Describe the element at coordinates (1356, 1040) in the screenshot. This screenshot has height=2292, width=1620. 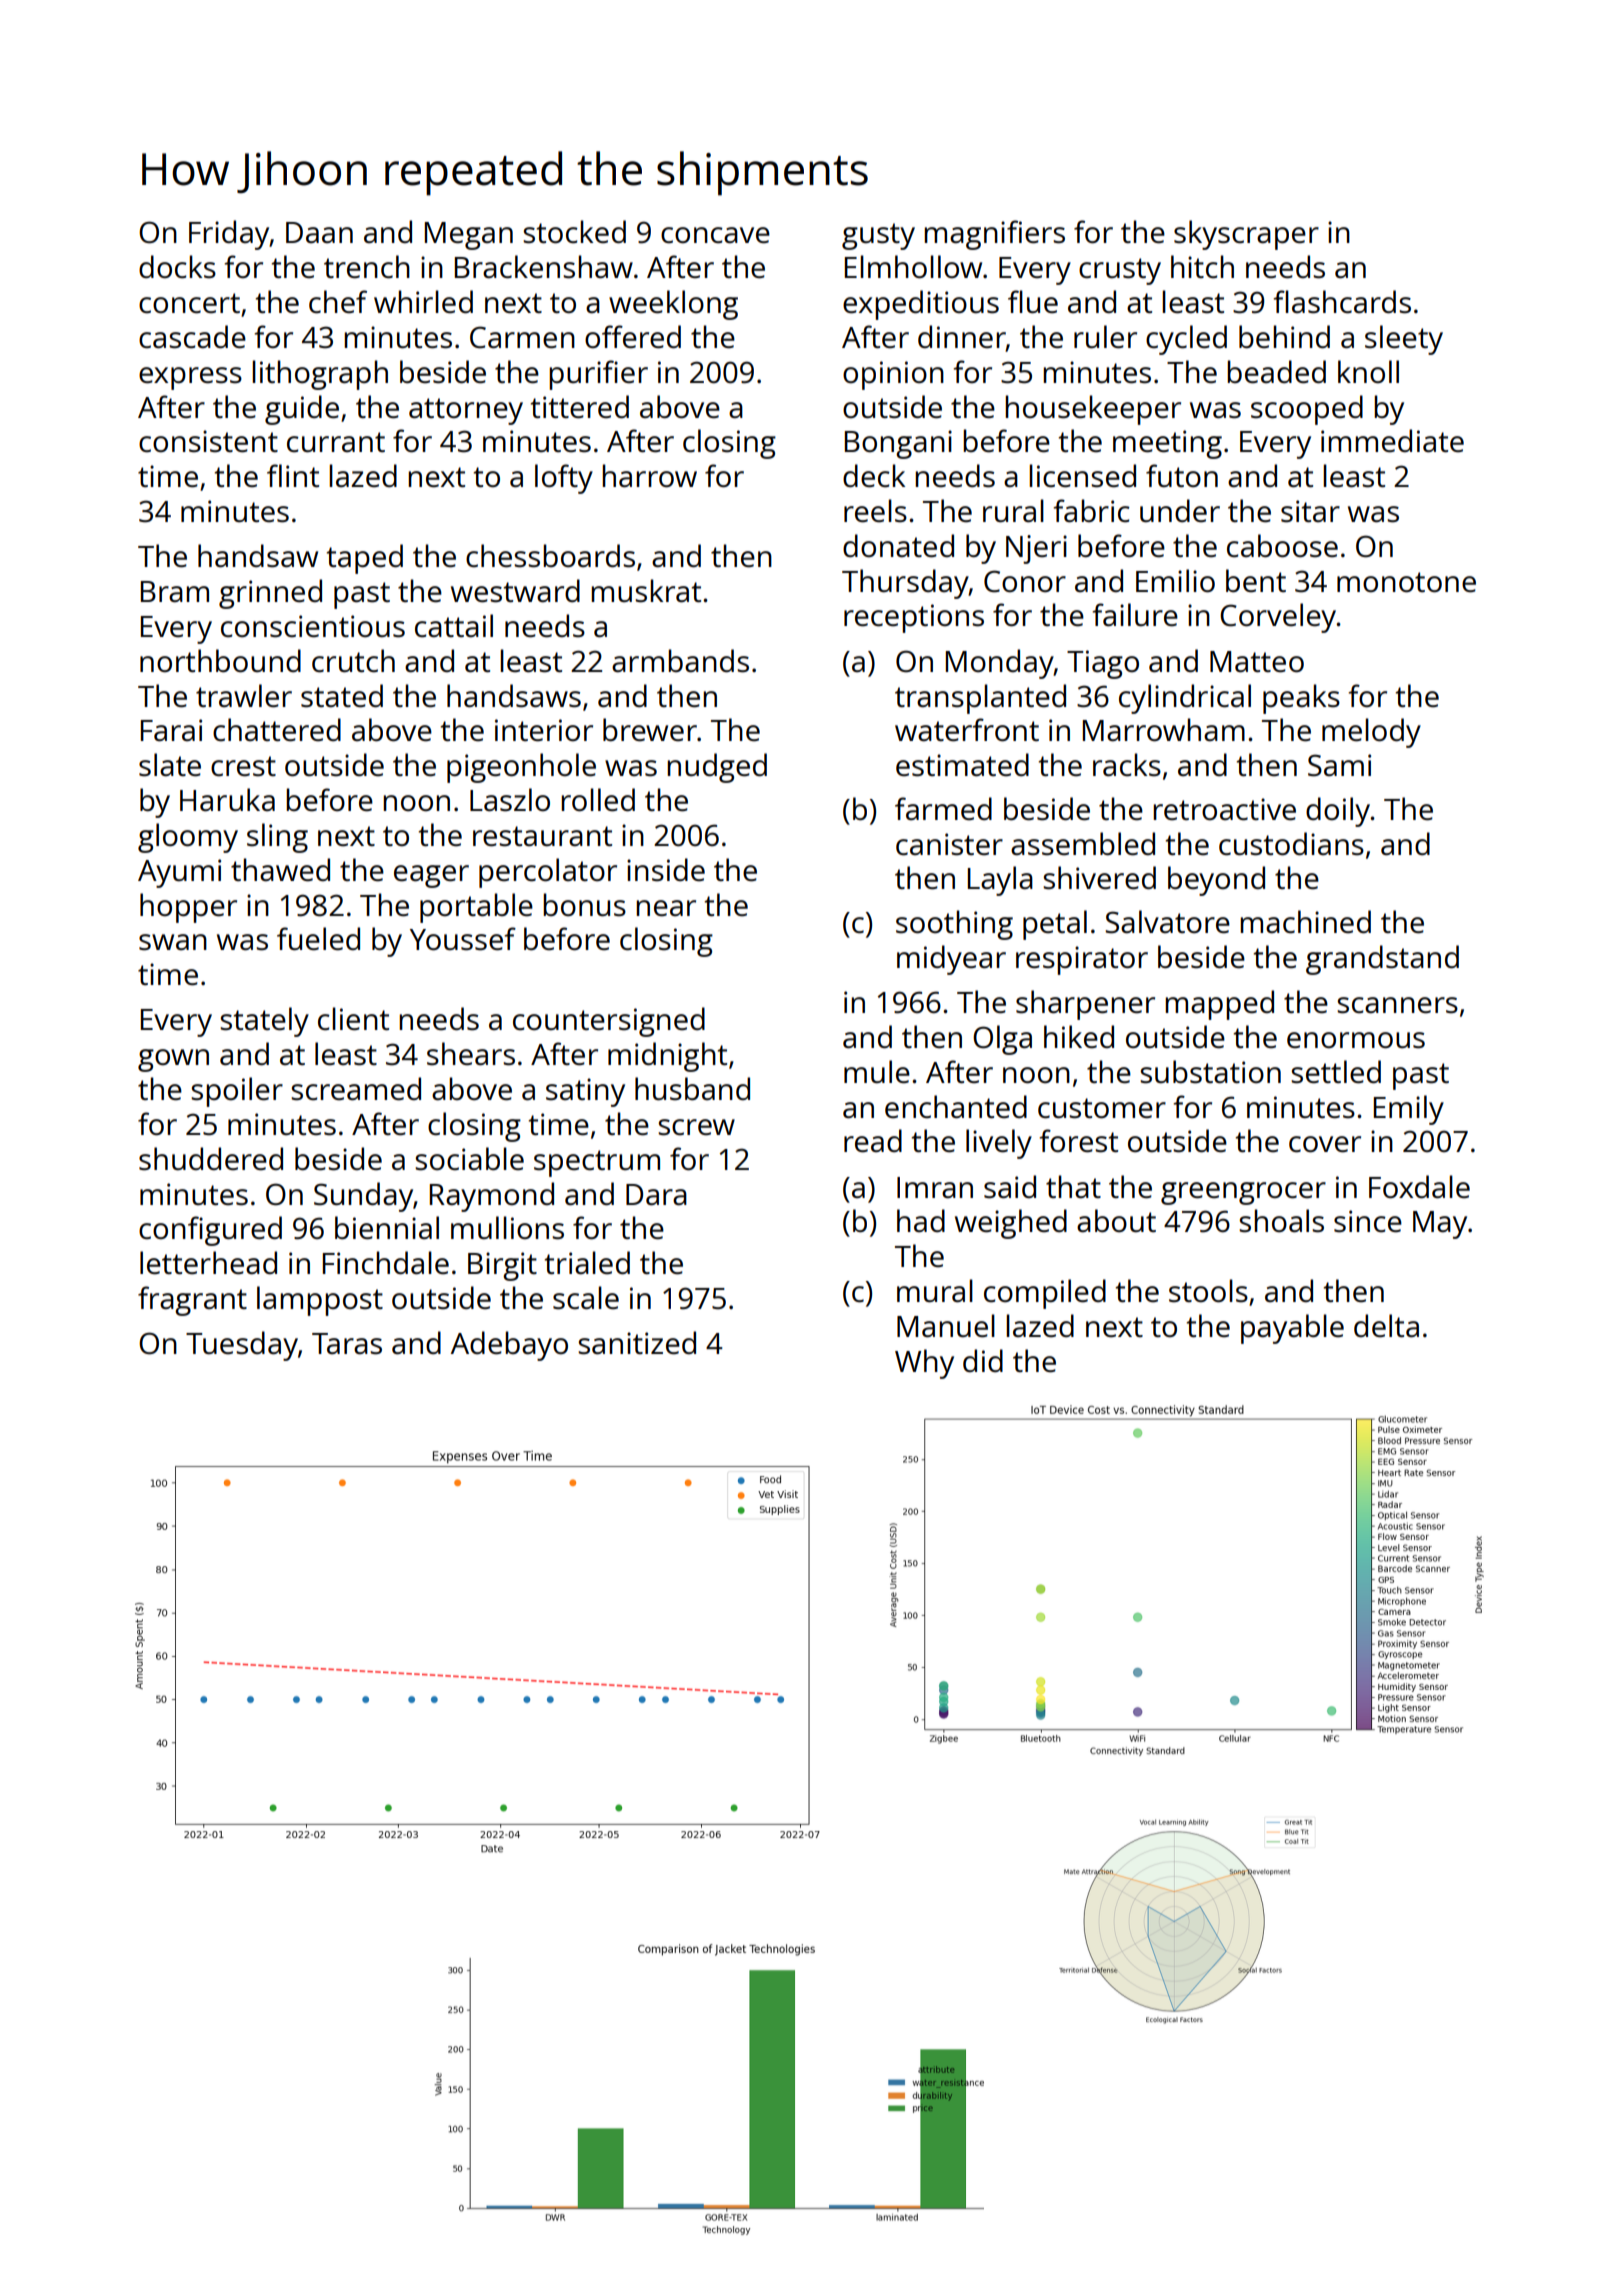
I see `enormous` at that location.
